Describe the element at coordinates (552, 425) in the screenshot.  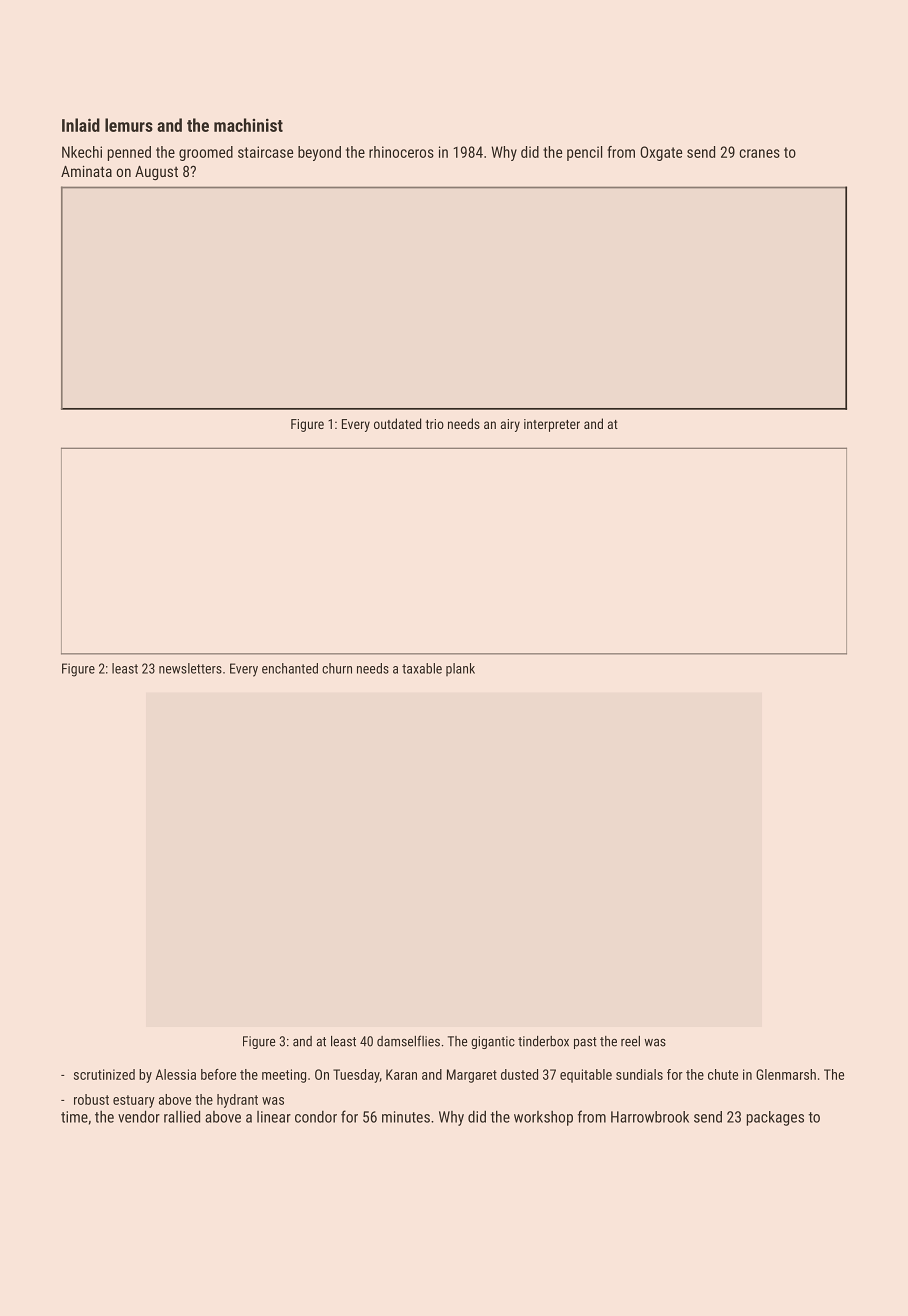
I see `interpreter` at that location.
